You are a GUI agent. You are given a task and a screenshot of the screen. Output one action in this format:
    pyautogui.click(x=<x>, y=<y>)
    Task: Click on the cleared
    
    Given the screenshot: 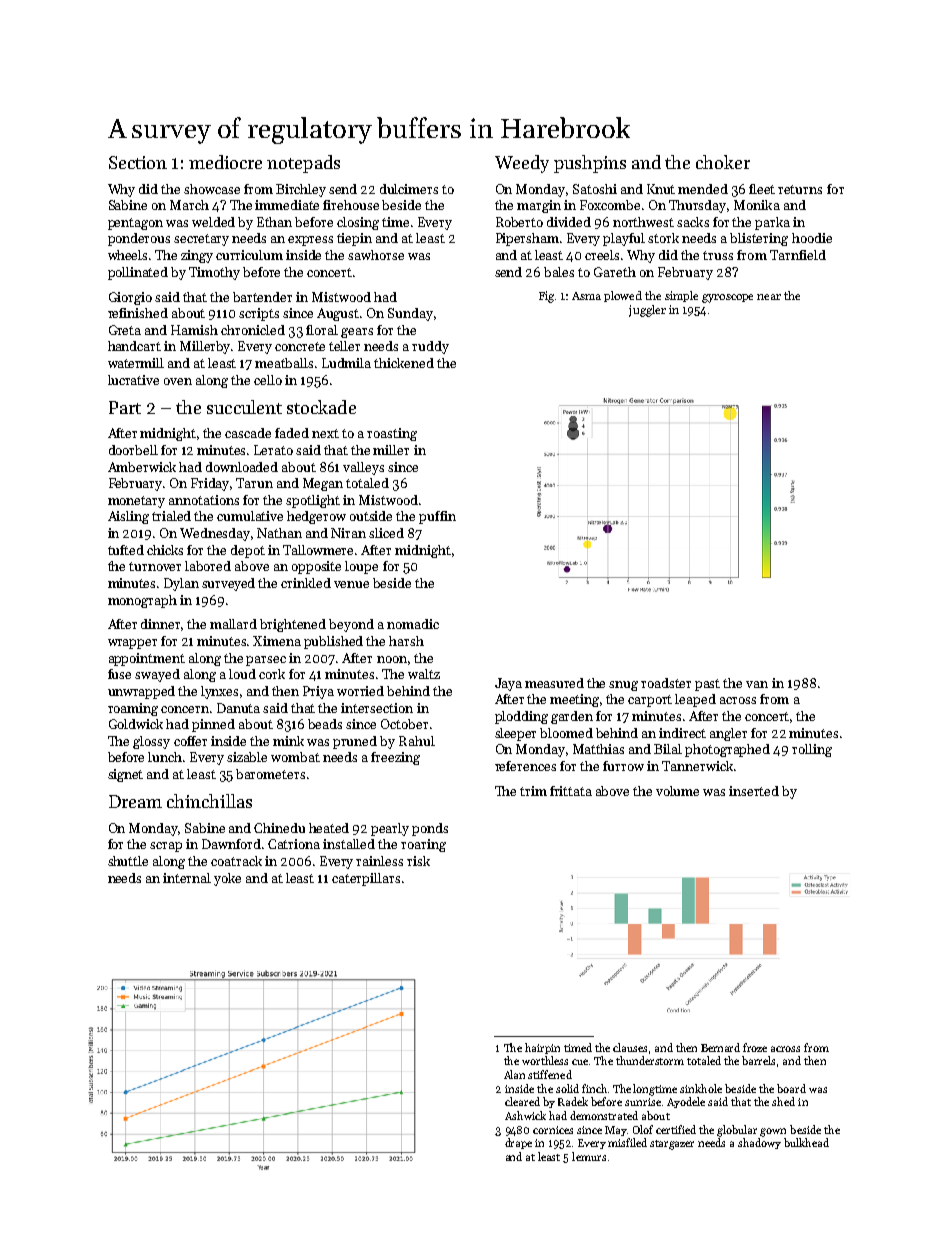 What is the action you would take?
    pyautogui.click(x=522, y=1101)
